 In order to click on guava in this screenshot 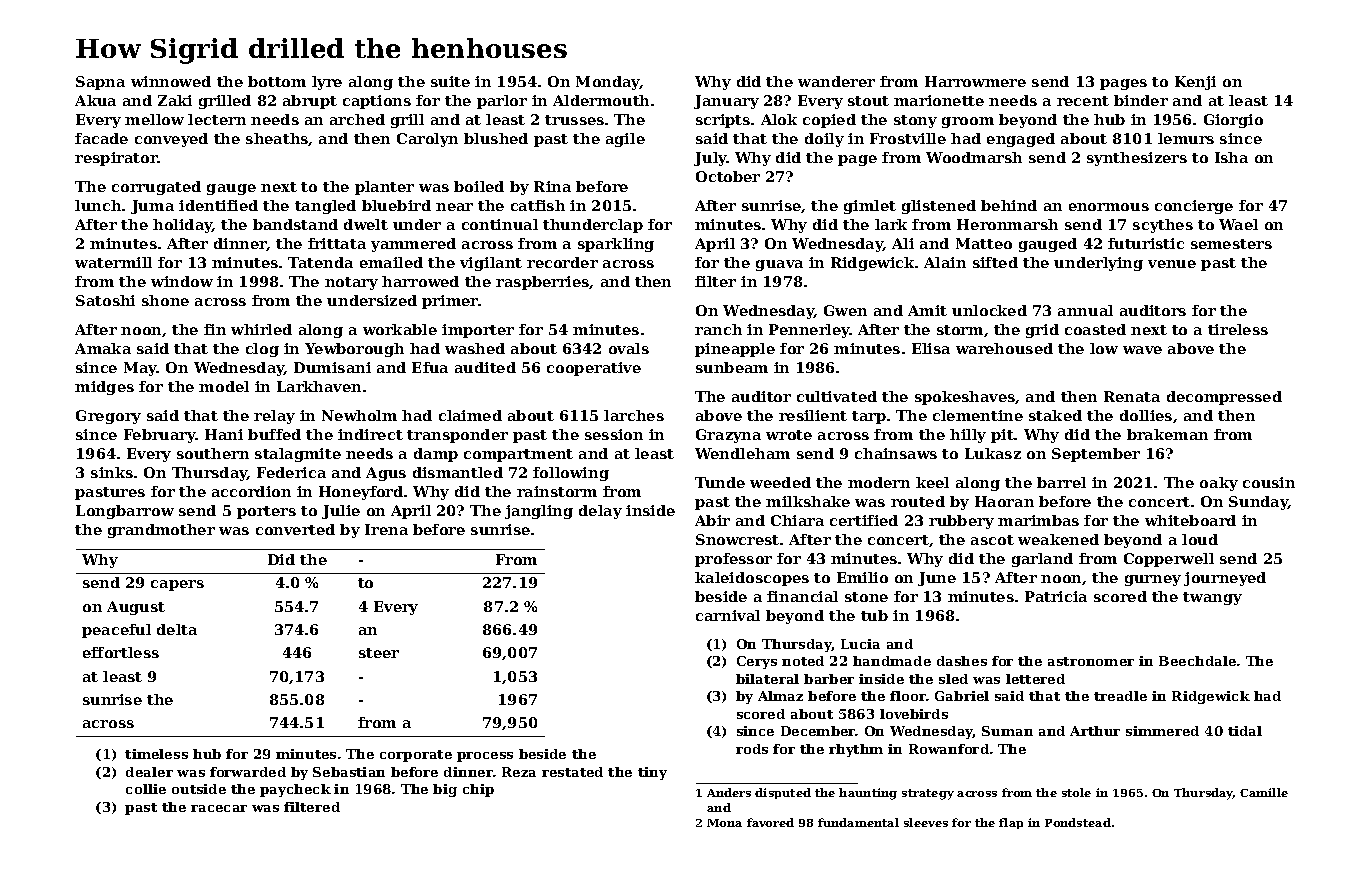, I will do `click(779, 265)`.
